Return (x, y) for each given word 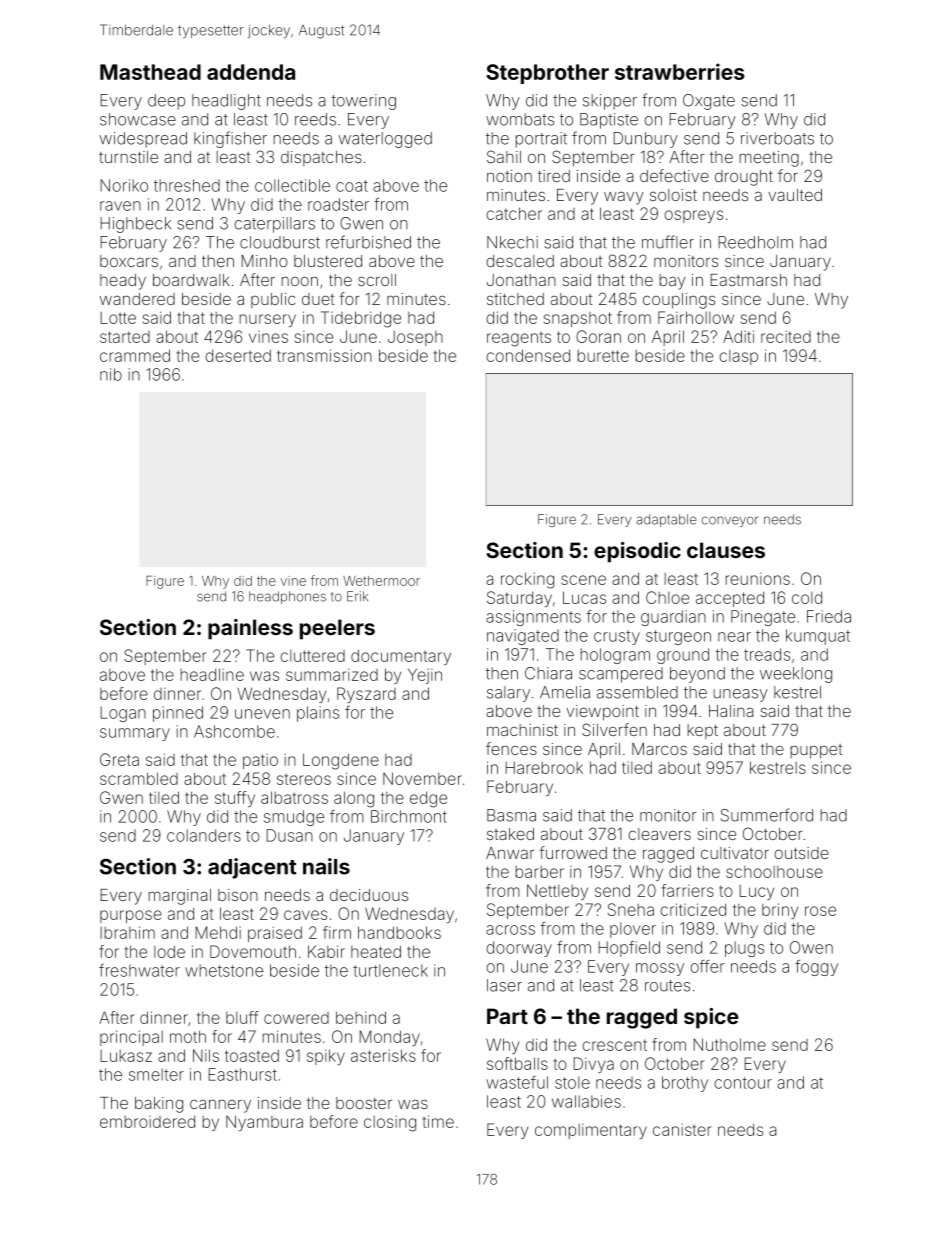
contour (743, 1083)
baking (159, 1105)
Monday (389, 1038)
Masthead (150, 72)
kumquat (818, 637)
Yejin (425, 676)
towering (363, 102)
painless (250, 629)
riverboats (777, 138)
